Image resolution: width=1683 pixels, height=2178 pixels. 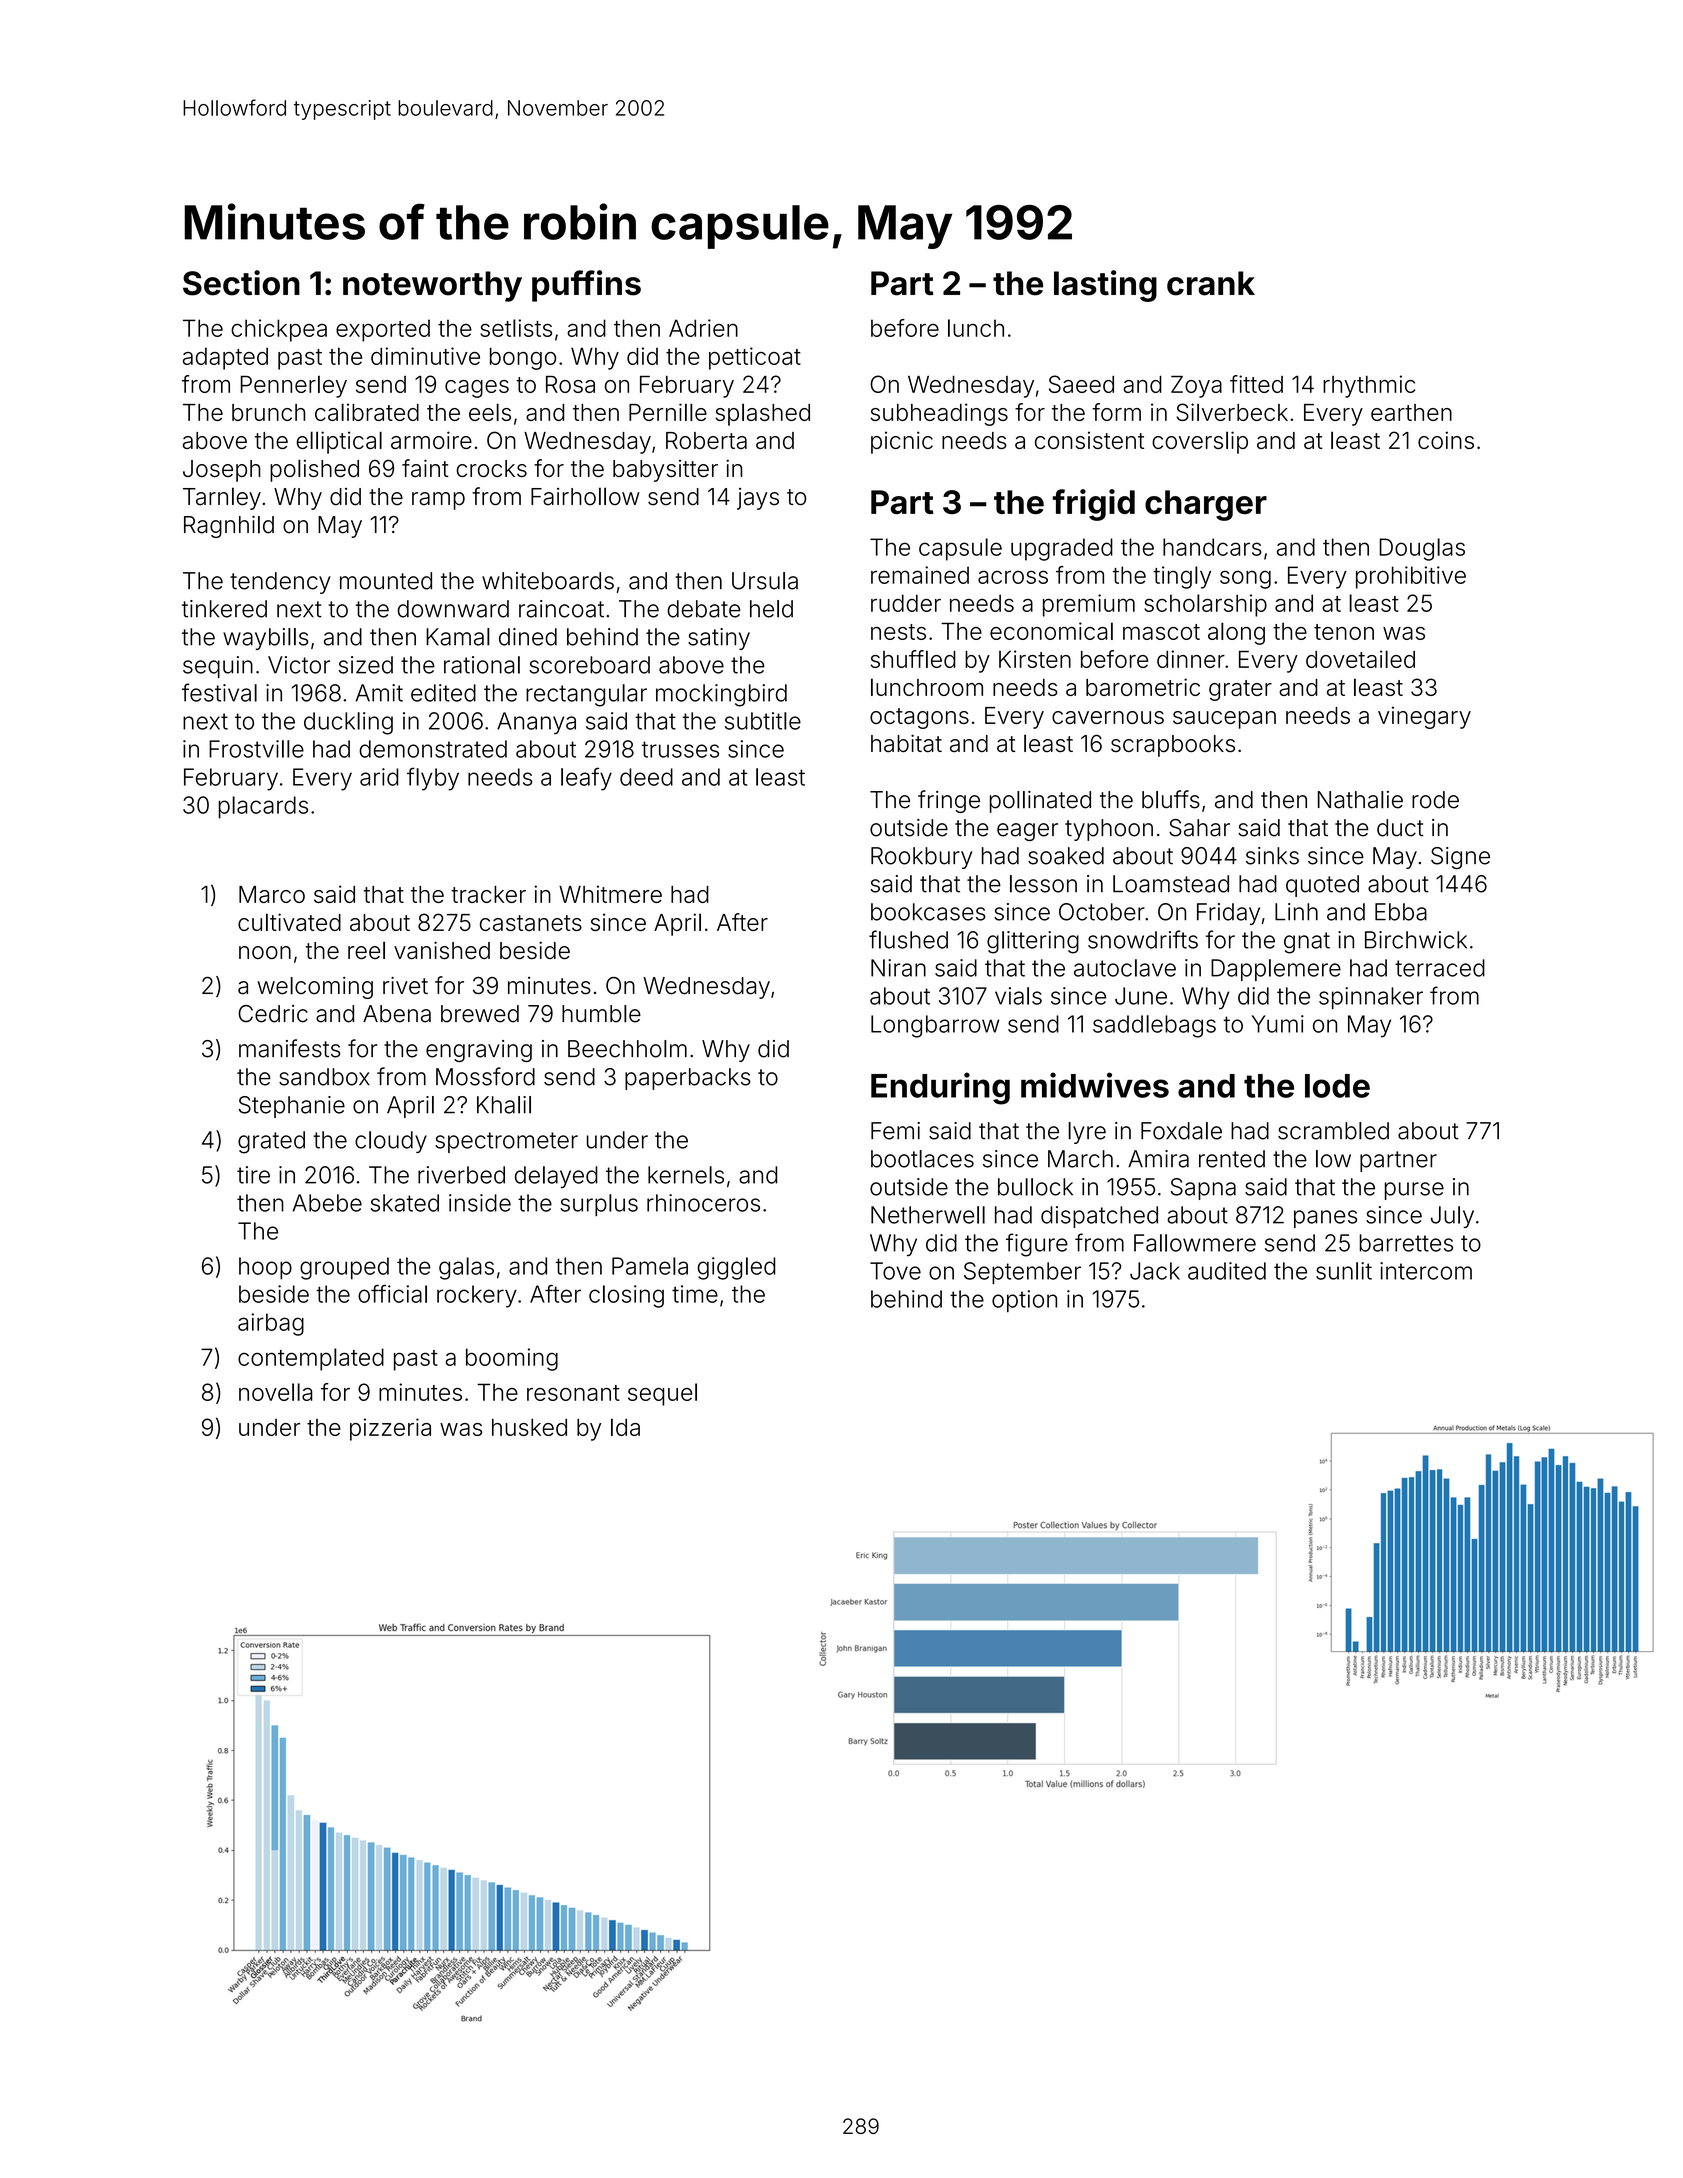 What do you see at coordinates (668, 412) in the screenshot?
I see `Pernille` at bounding box center [668, 412].
